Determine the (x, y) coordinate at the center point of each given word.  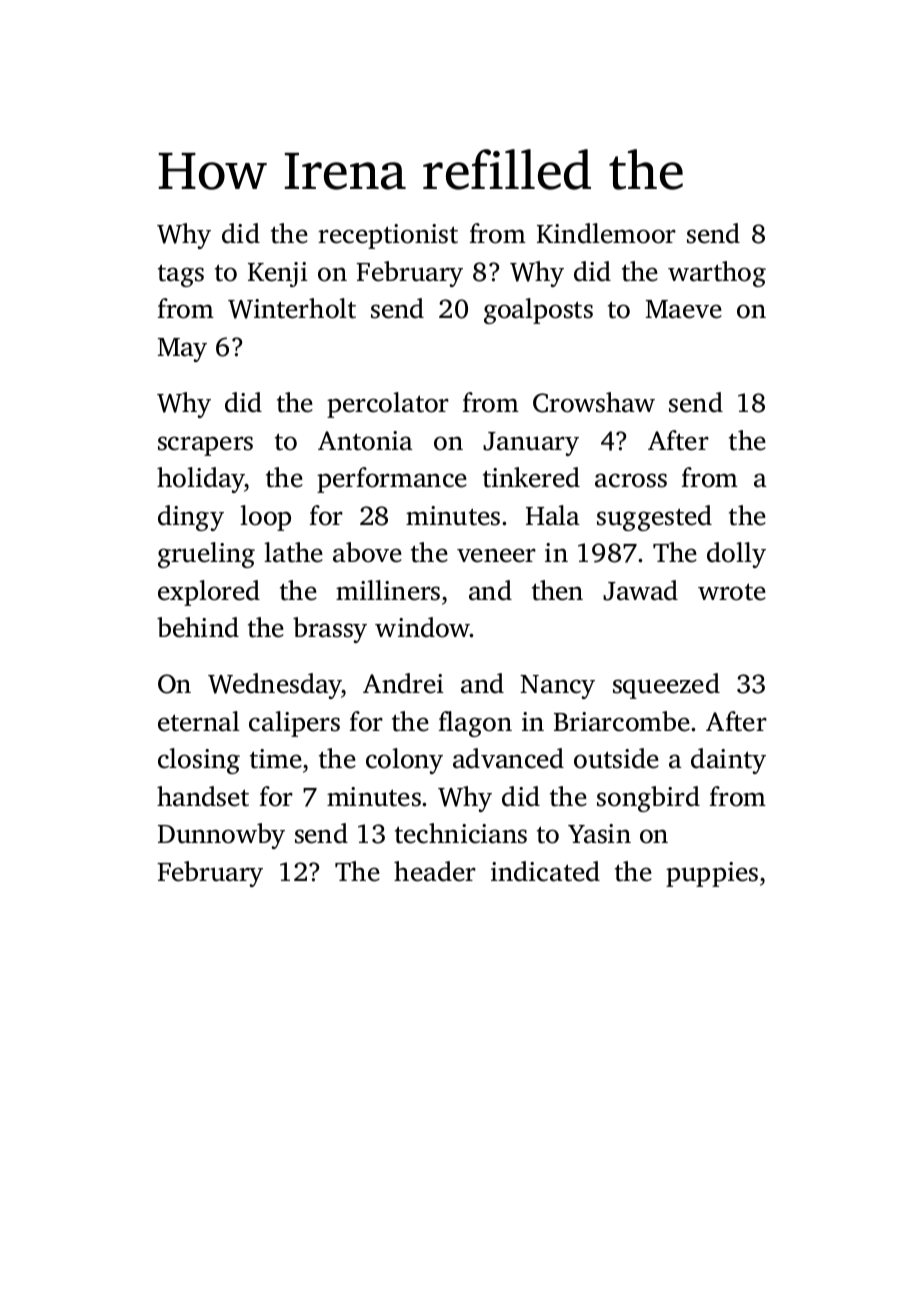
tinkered (531, 477)
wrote (732, 592)
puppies (712, 874)
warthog (717, 274)
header (435, 871)
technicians (461, 833)
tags (181, 275)
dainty (728, 761)
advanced (508, 758)
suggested (654, 518)
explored (209, 593)
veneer (496, 555)
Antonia (365, 441)
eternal (199, 721)
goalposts (538, 311)
